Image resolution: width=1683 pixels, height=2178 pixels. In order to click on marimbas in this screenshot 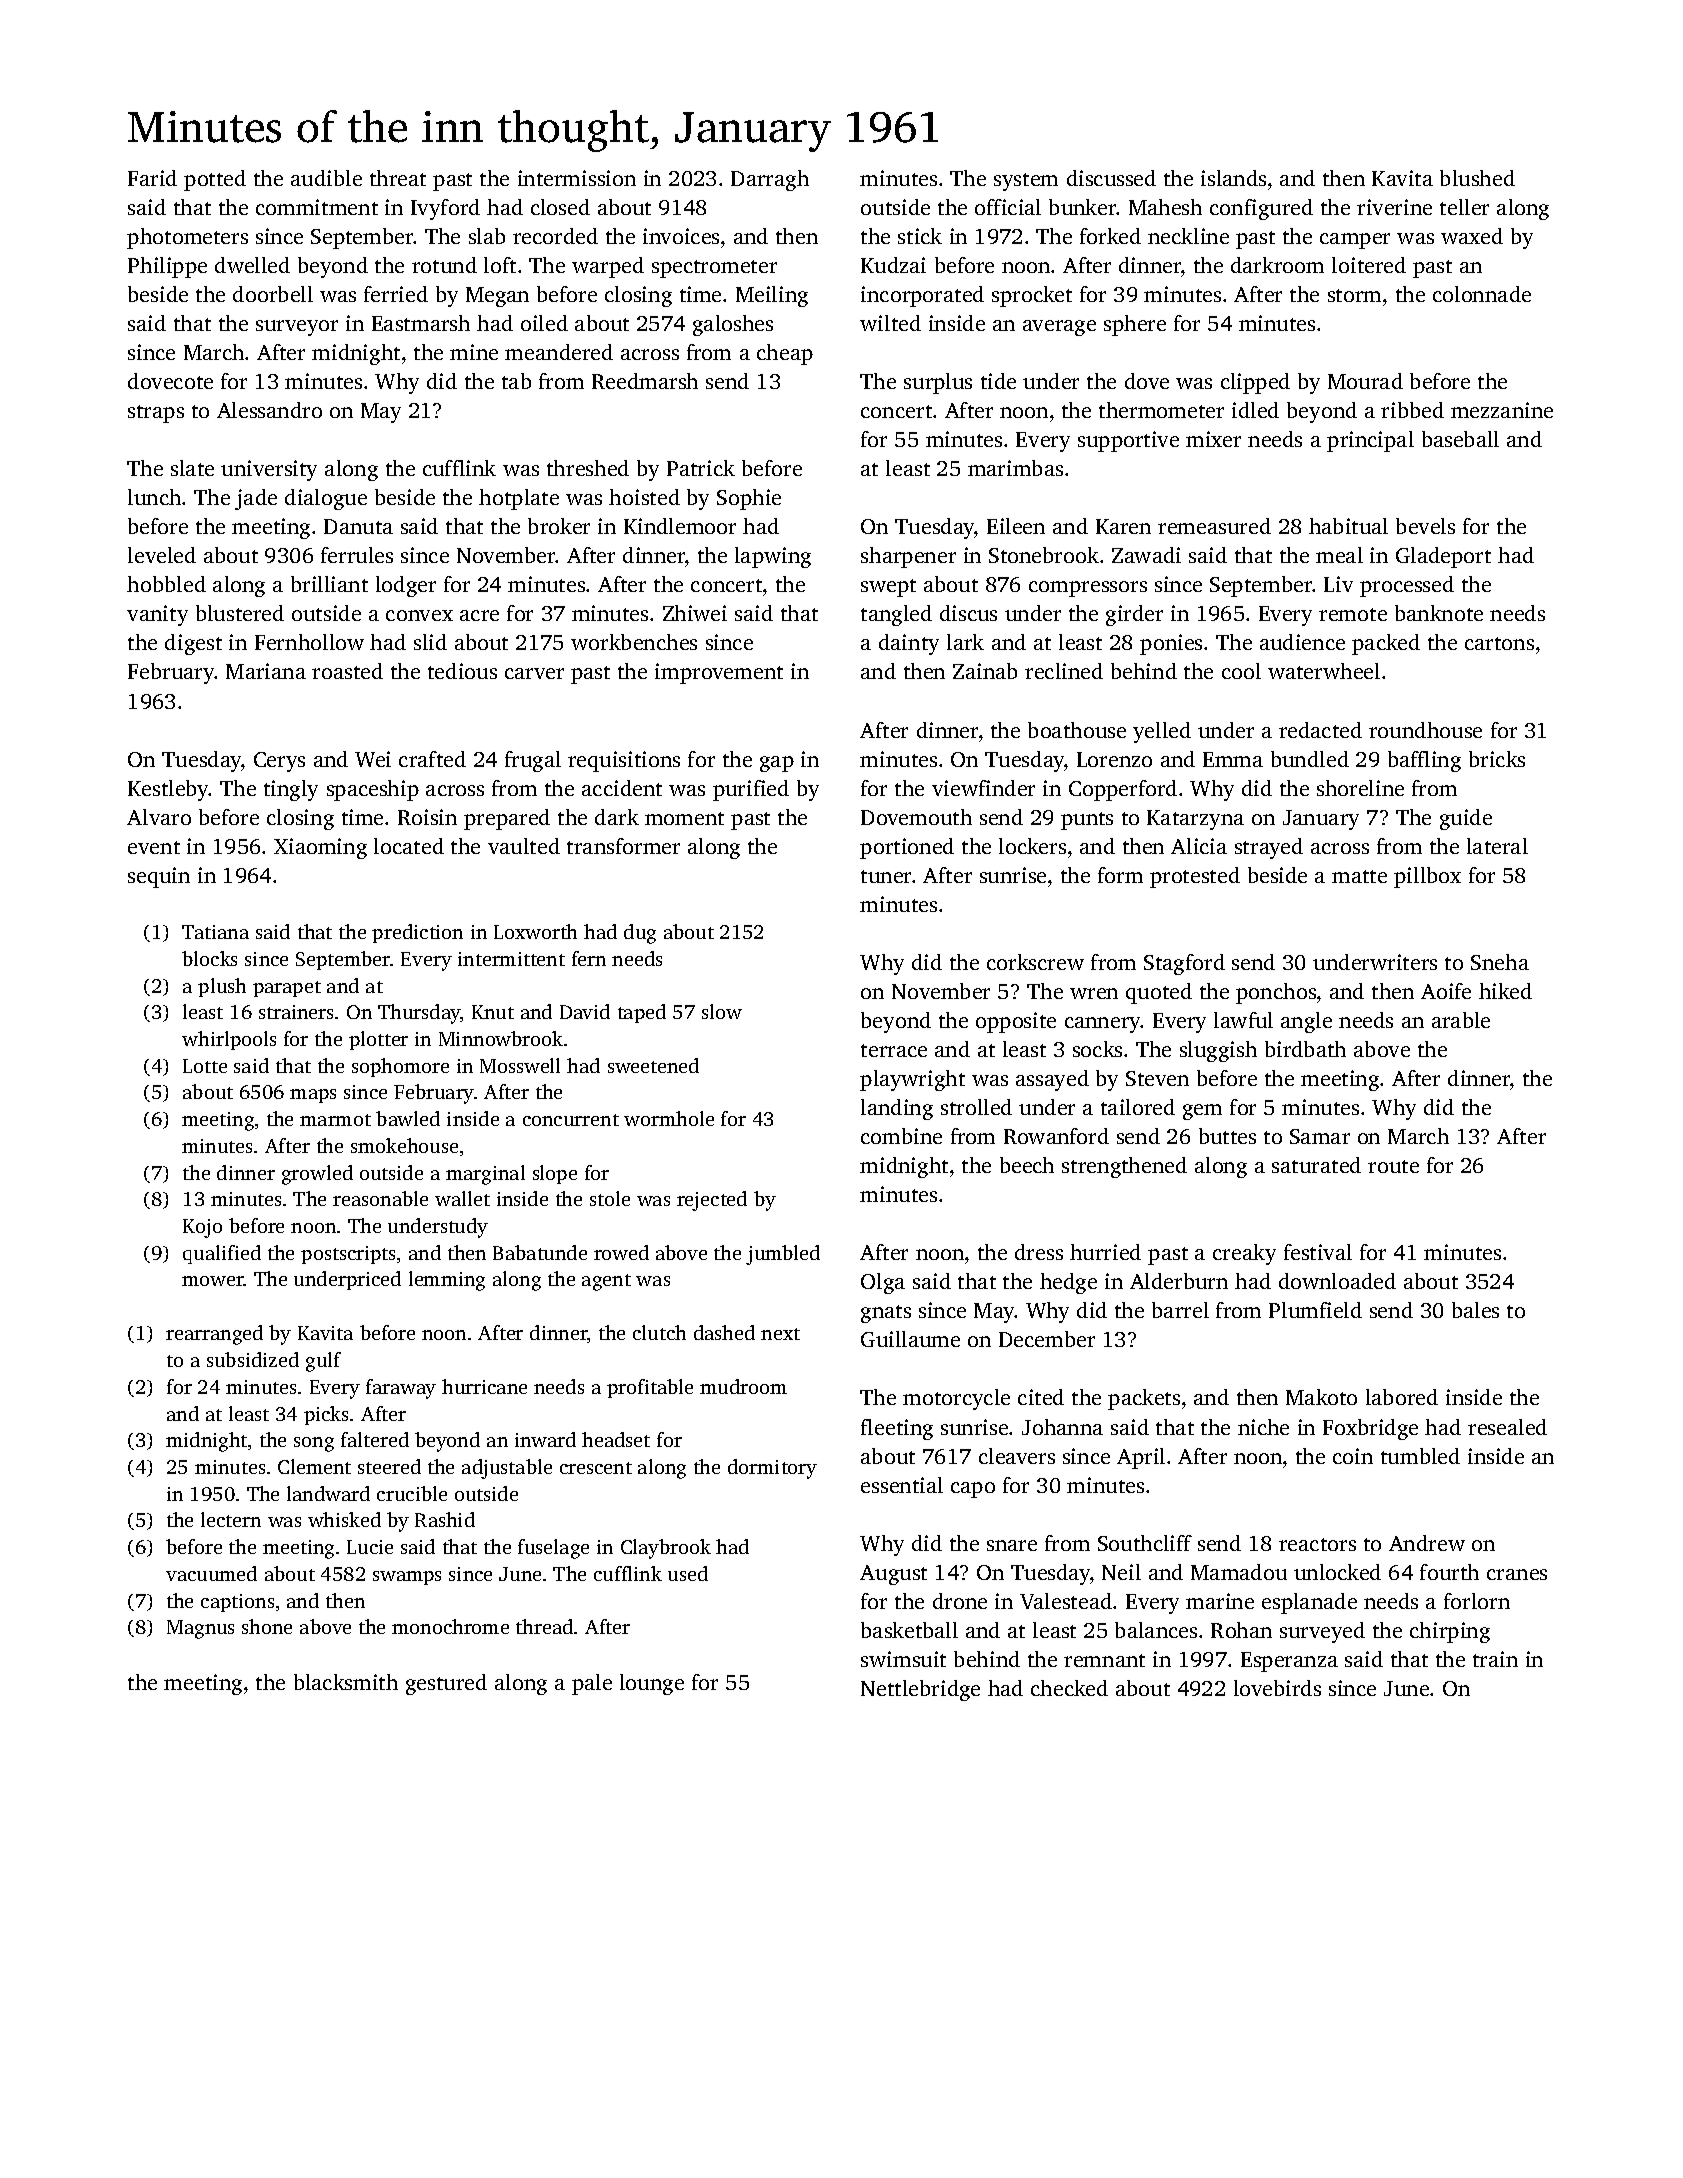, I will do `click(1015, 468)`.
